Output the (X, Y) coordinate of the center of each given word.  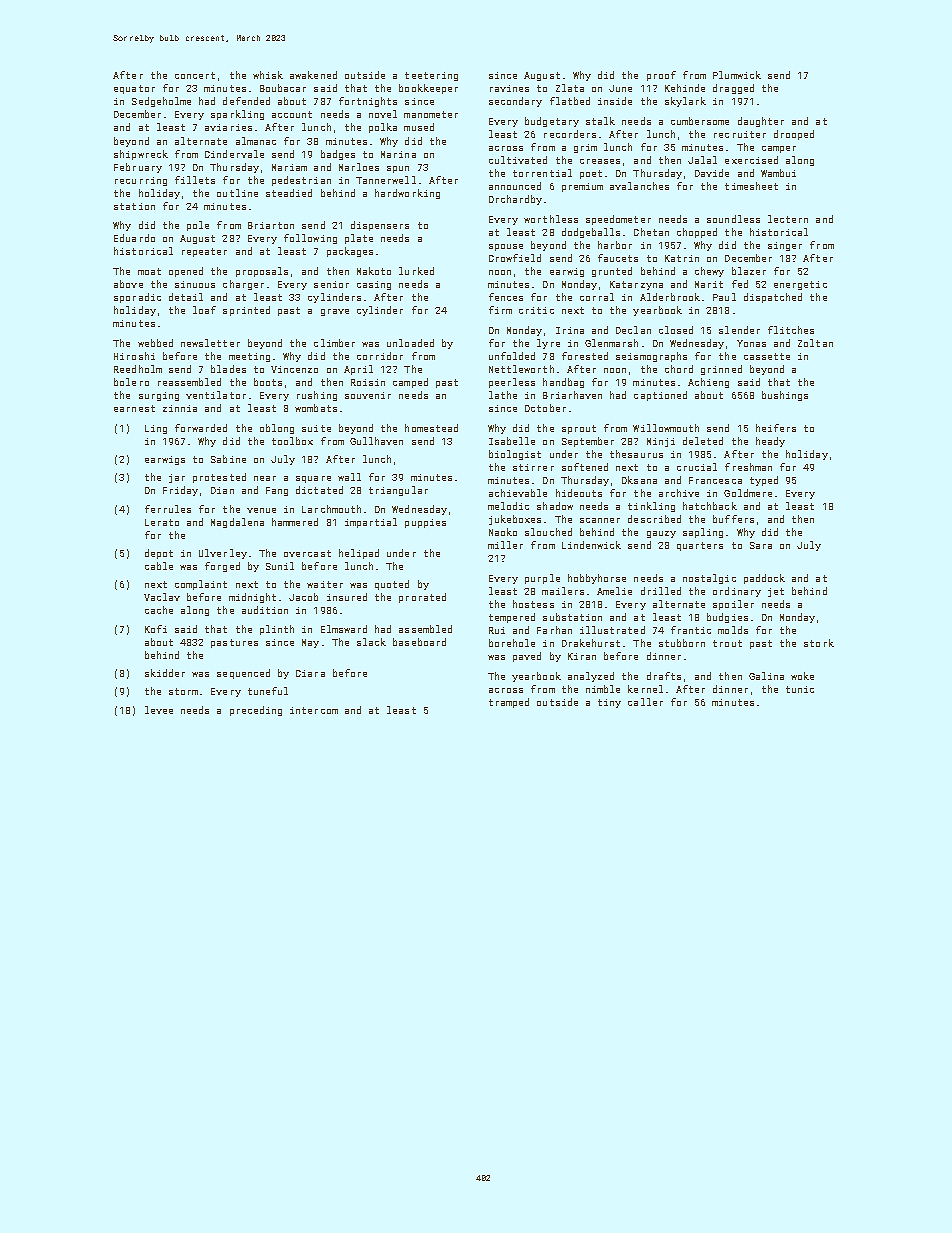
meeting (249, 357)
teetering (431, 76)
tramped (509, 703)
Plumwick (737, 75)
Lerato (162, 522)
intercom (314, 710)
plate (359, 239)
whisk (268, 75)
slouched (548, 532)
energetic (800, 285)
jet (776, 592)
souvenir (368, 395)
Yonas (751, 343)
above (128, 284)
